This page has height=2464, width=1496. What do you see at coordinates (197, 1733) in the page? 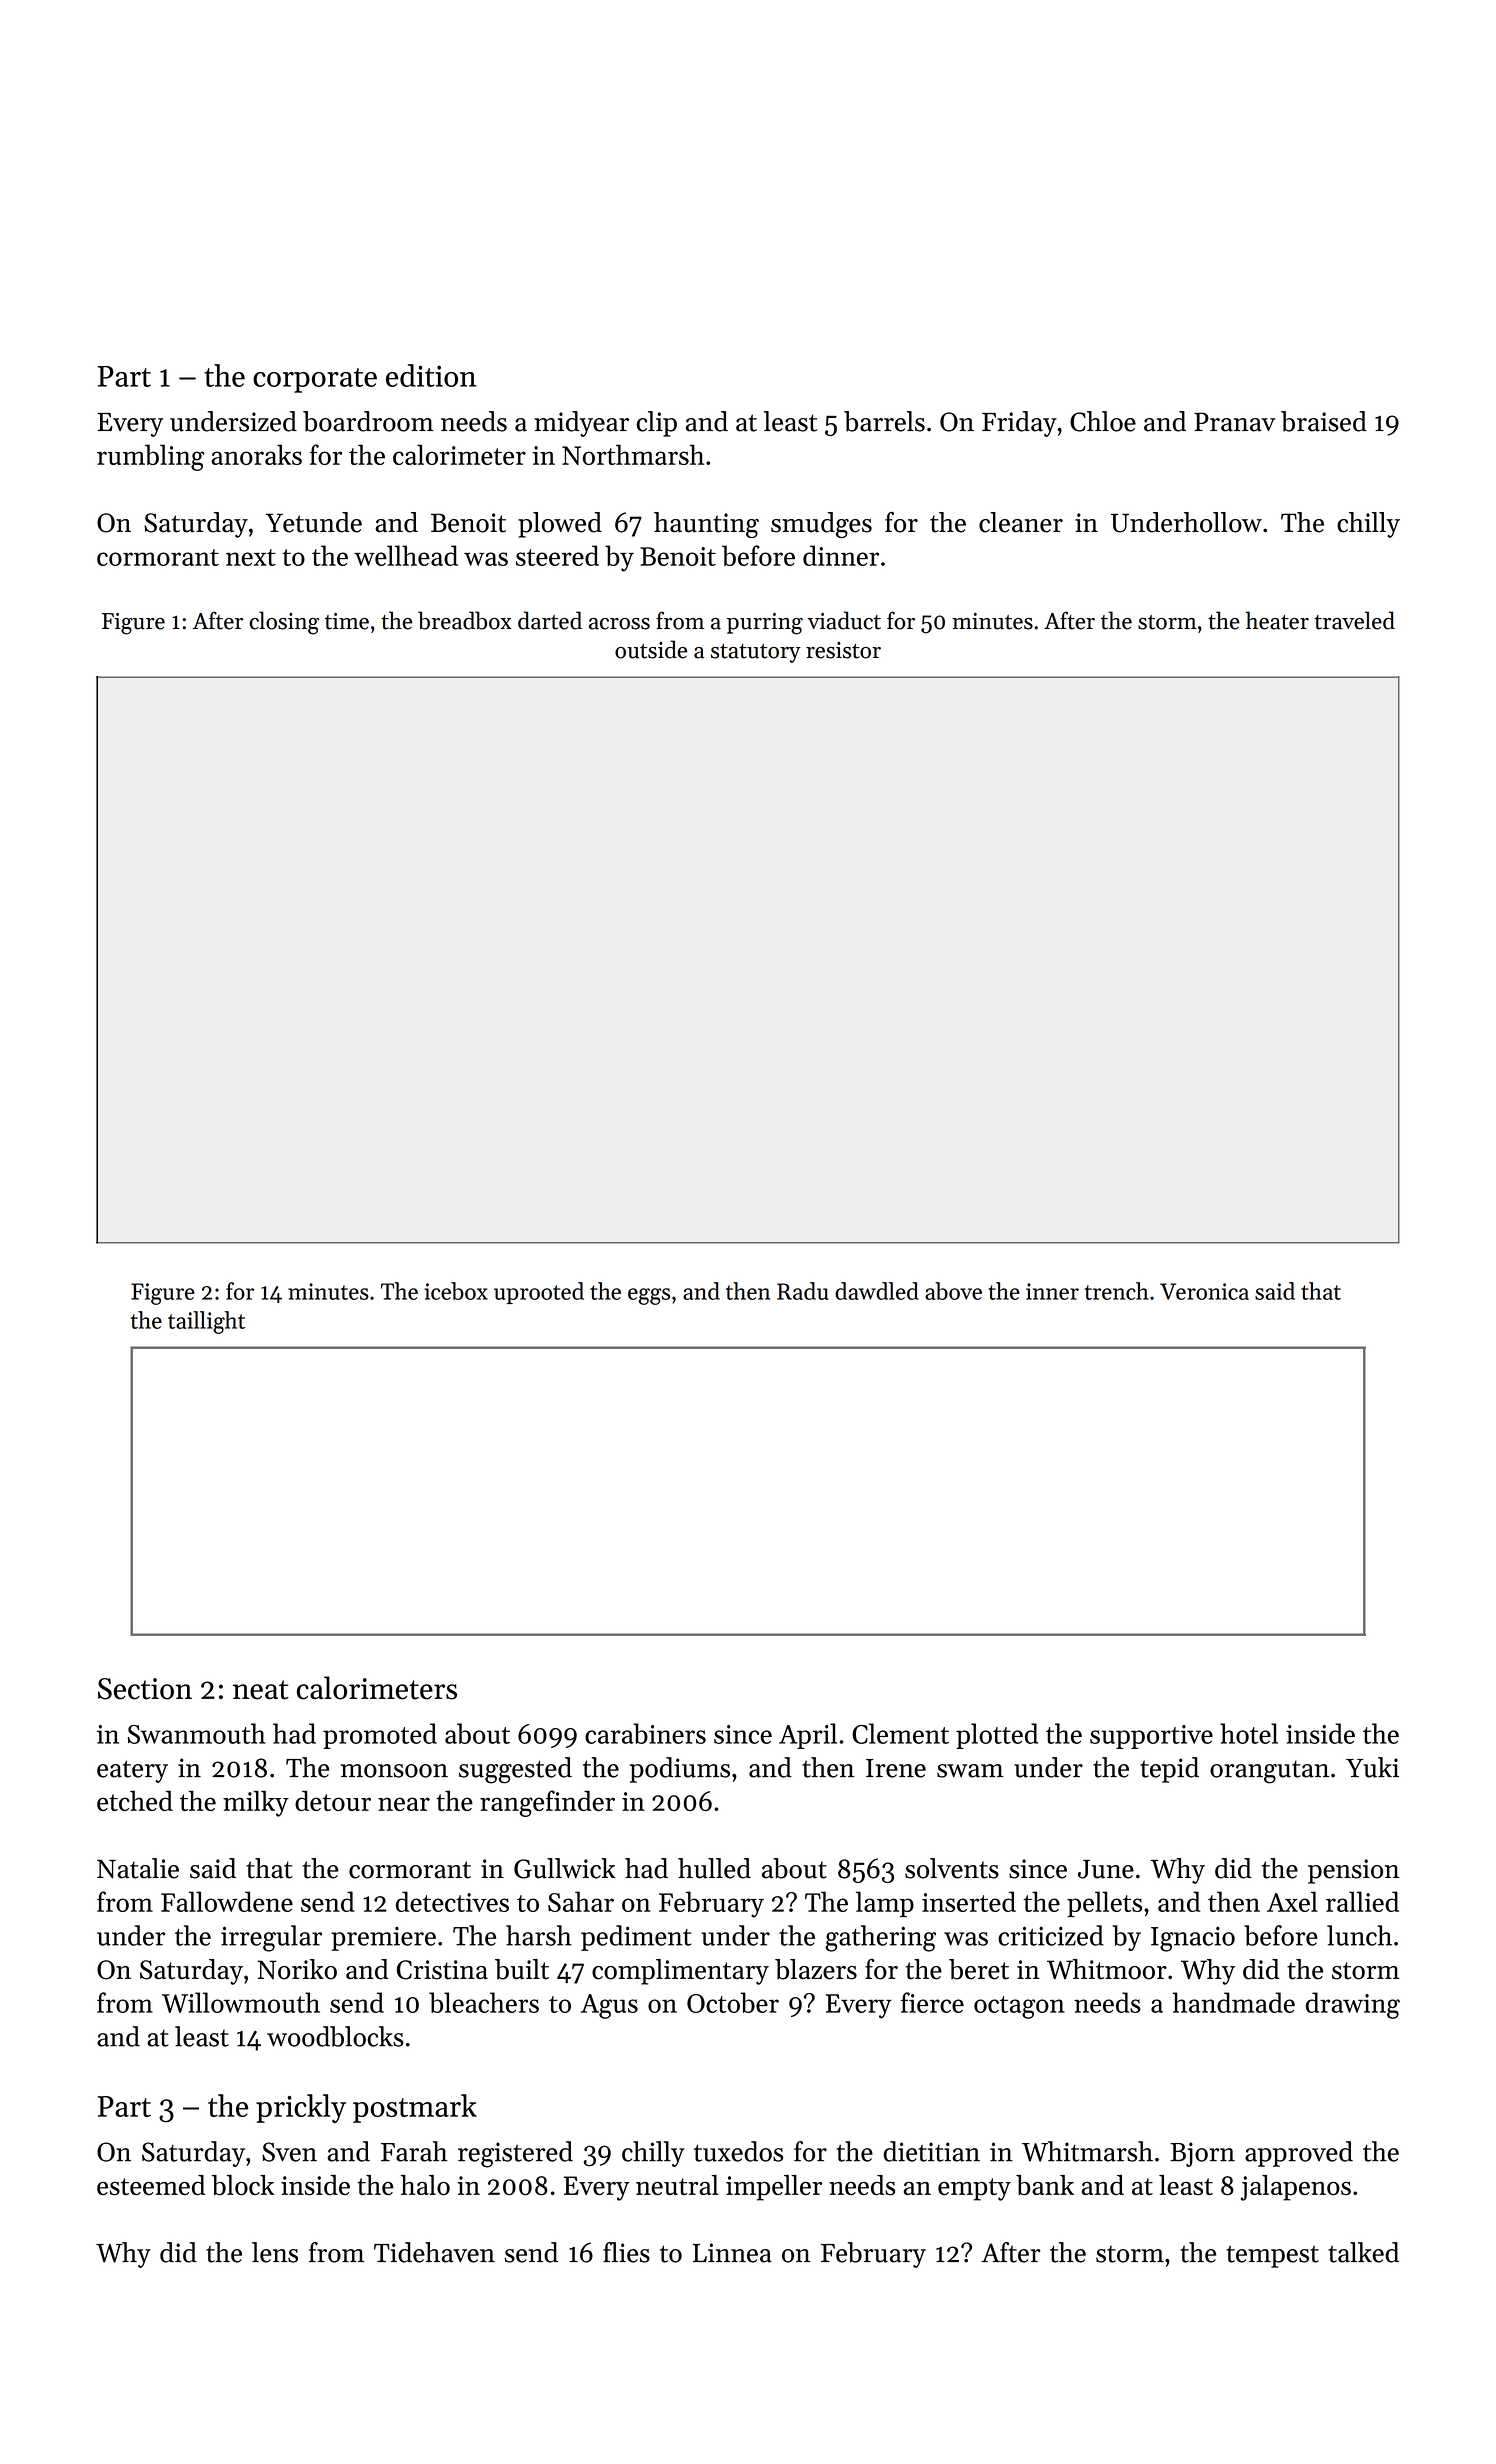
I see `Swanmouth` at bounding box center [197, 1733].
